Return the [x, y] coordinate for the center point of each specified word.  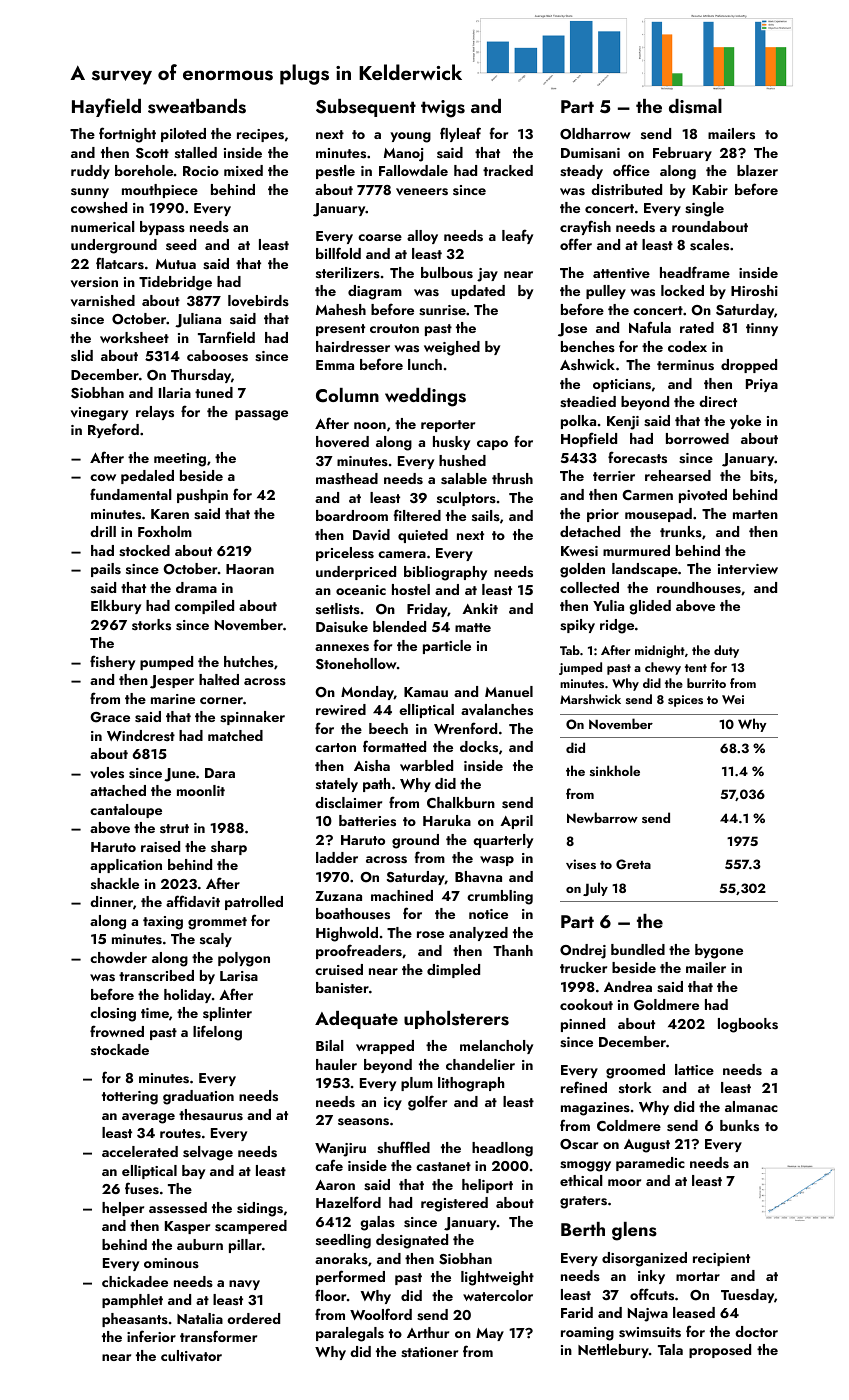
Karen [170, 514]
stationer [429, 1352]
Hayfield [106, 107]
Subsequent [366, 108]
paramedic [650, 1164]
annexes [342, 648]
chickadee [135, 1281]
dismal [695, 106]
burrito [706, 683]
